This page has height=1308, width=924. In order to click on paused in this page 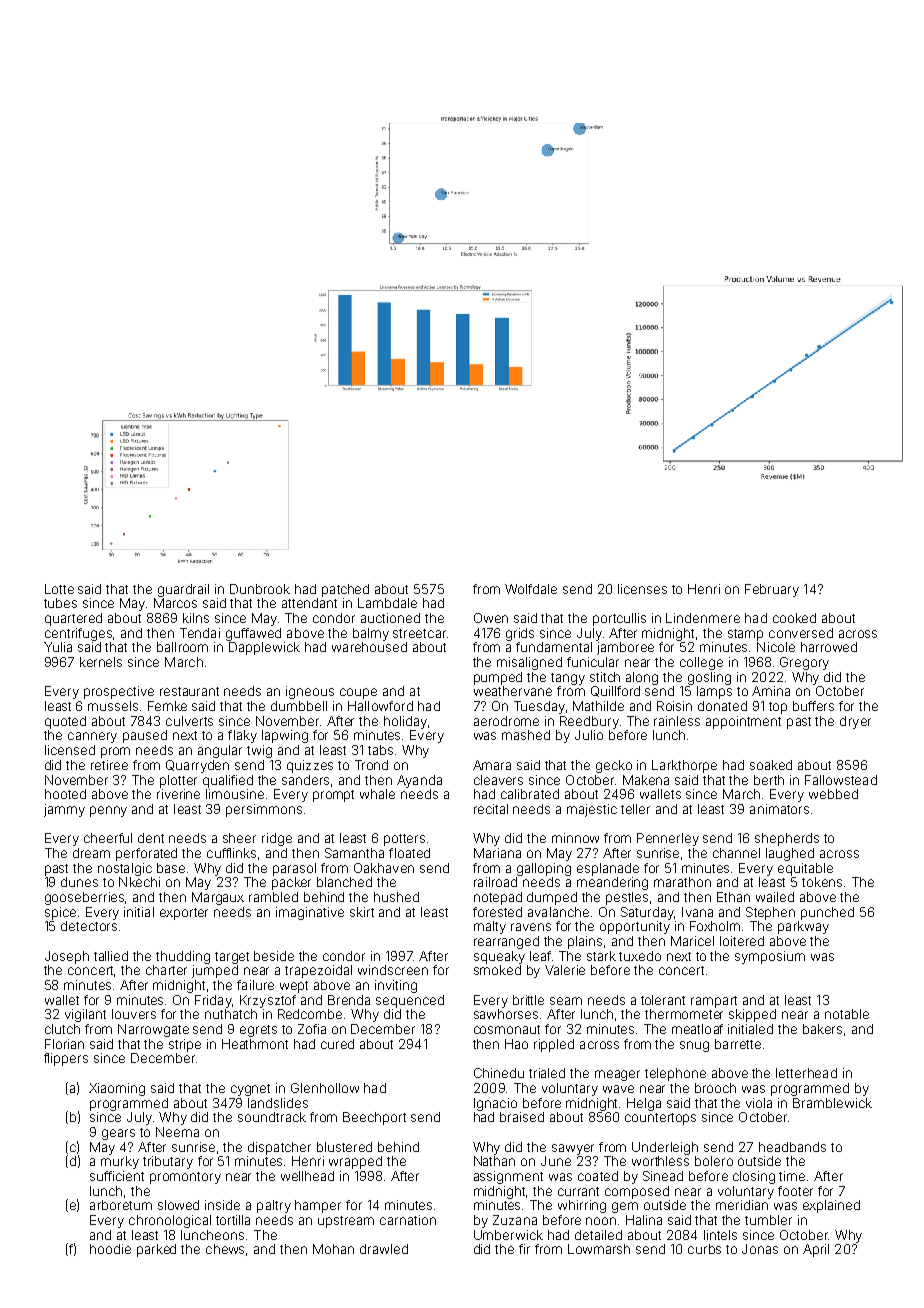, I will do `click(145, 736)`.
